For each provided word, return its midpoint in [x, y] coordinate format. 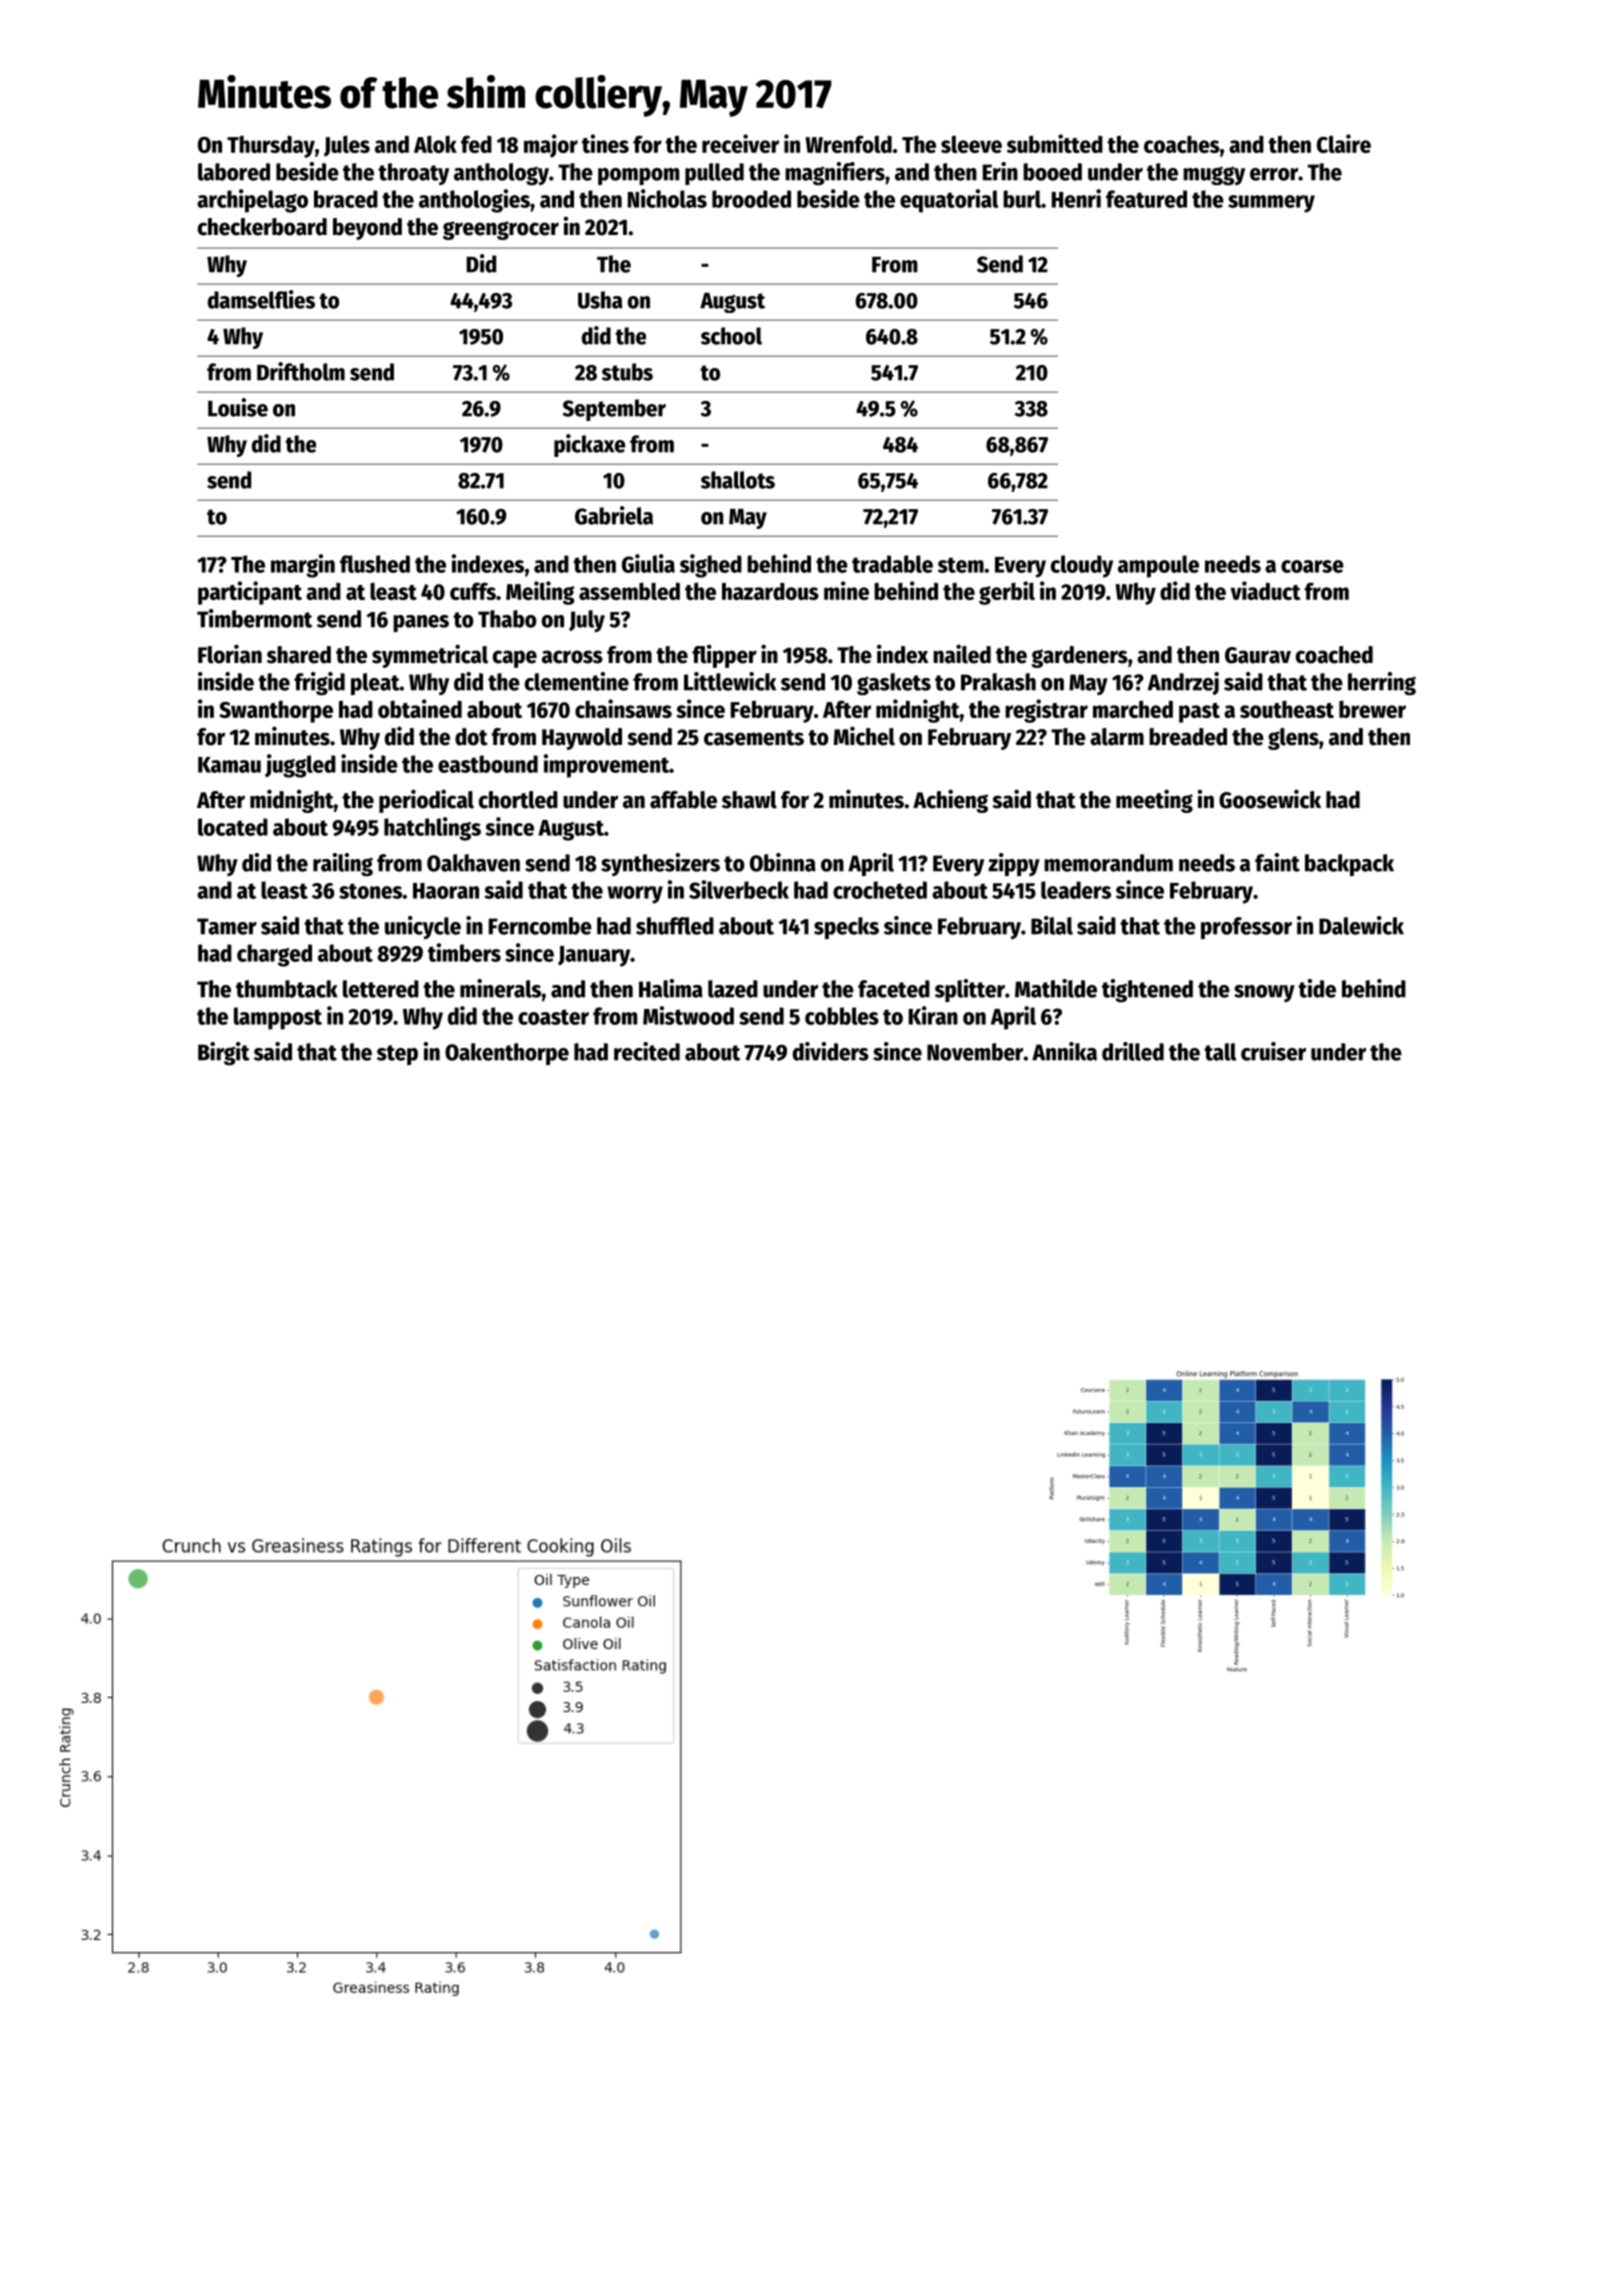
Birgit [224, 1054]
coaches [1182, 144]
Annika [1064, 1051]
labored [234, 172]
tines [605, 143]
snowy [1264, 993]
